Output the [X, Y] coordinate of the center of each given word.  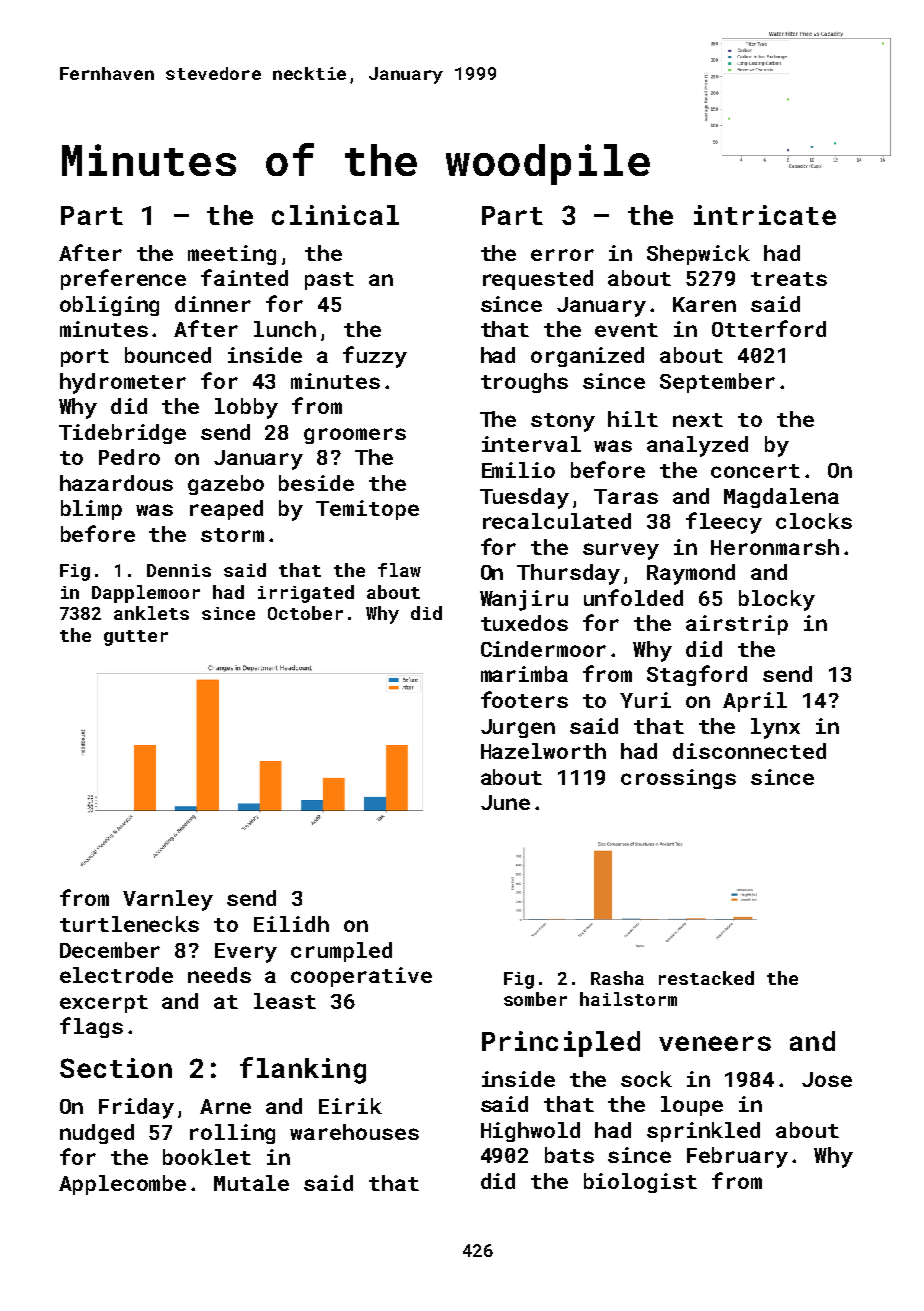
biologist [640, 1183]
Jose [827, 1079]
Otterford [769, 328]
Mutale [251, 1183]
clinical [335, 215]
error [562, 255]
